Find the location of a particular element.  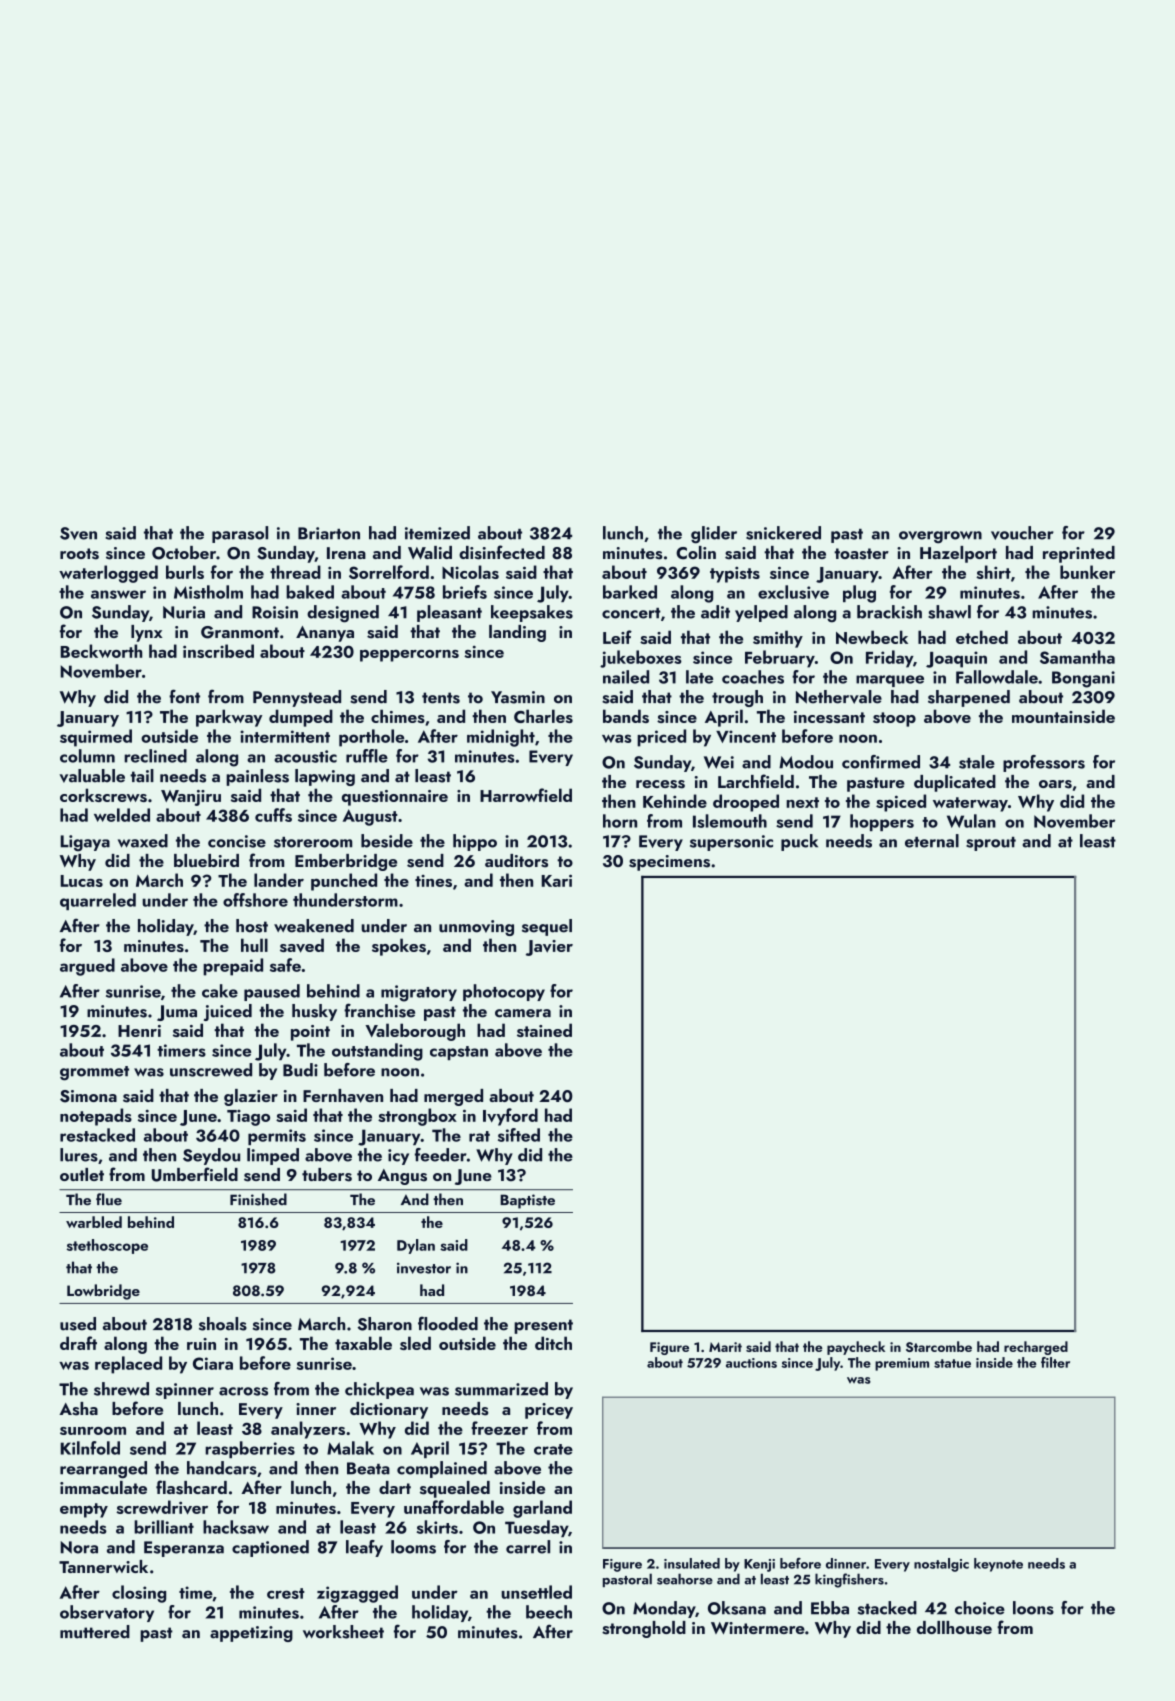

paycheck is located at coordinates (856, 1348).
